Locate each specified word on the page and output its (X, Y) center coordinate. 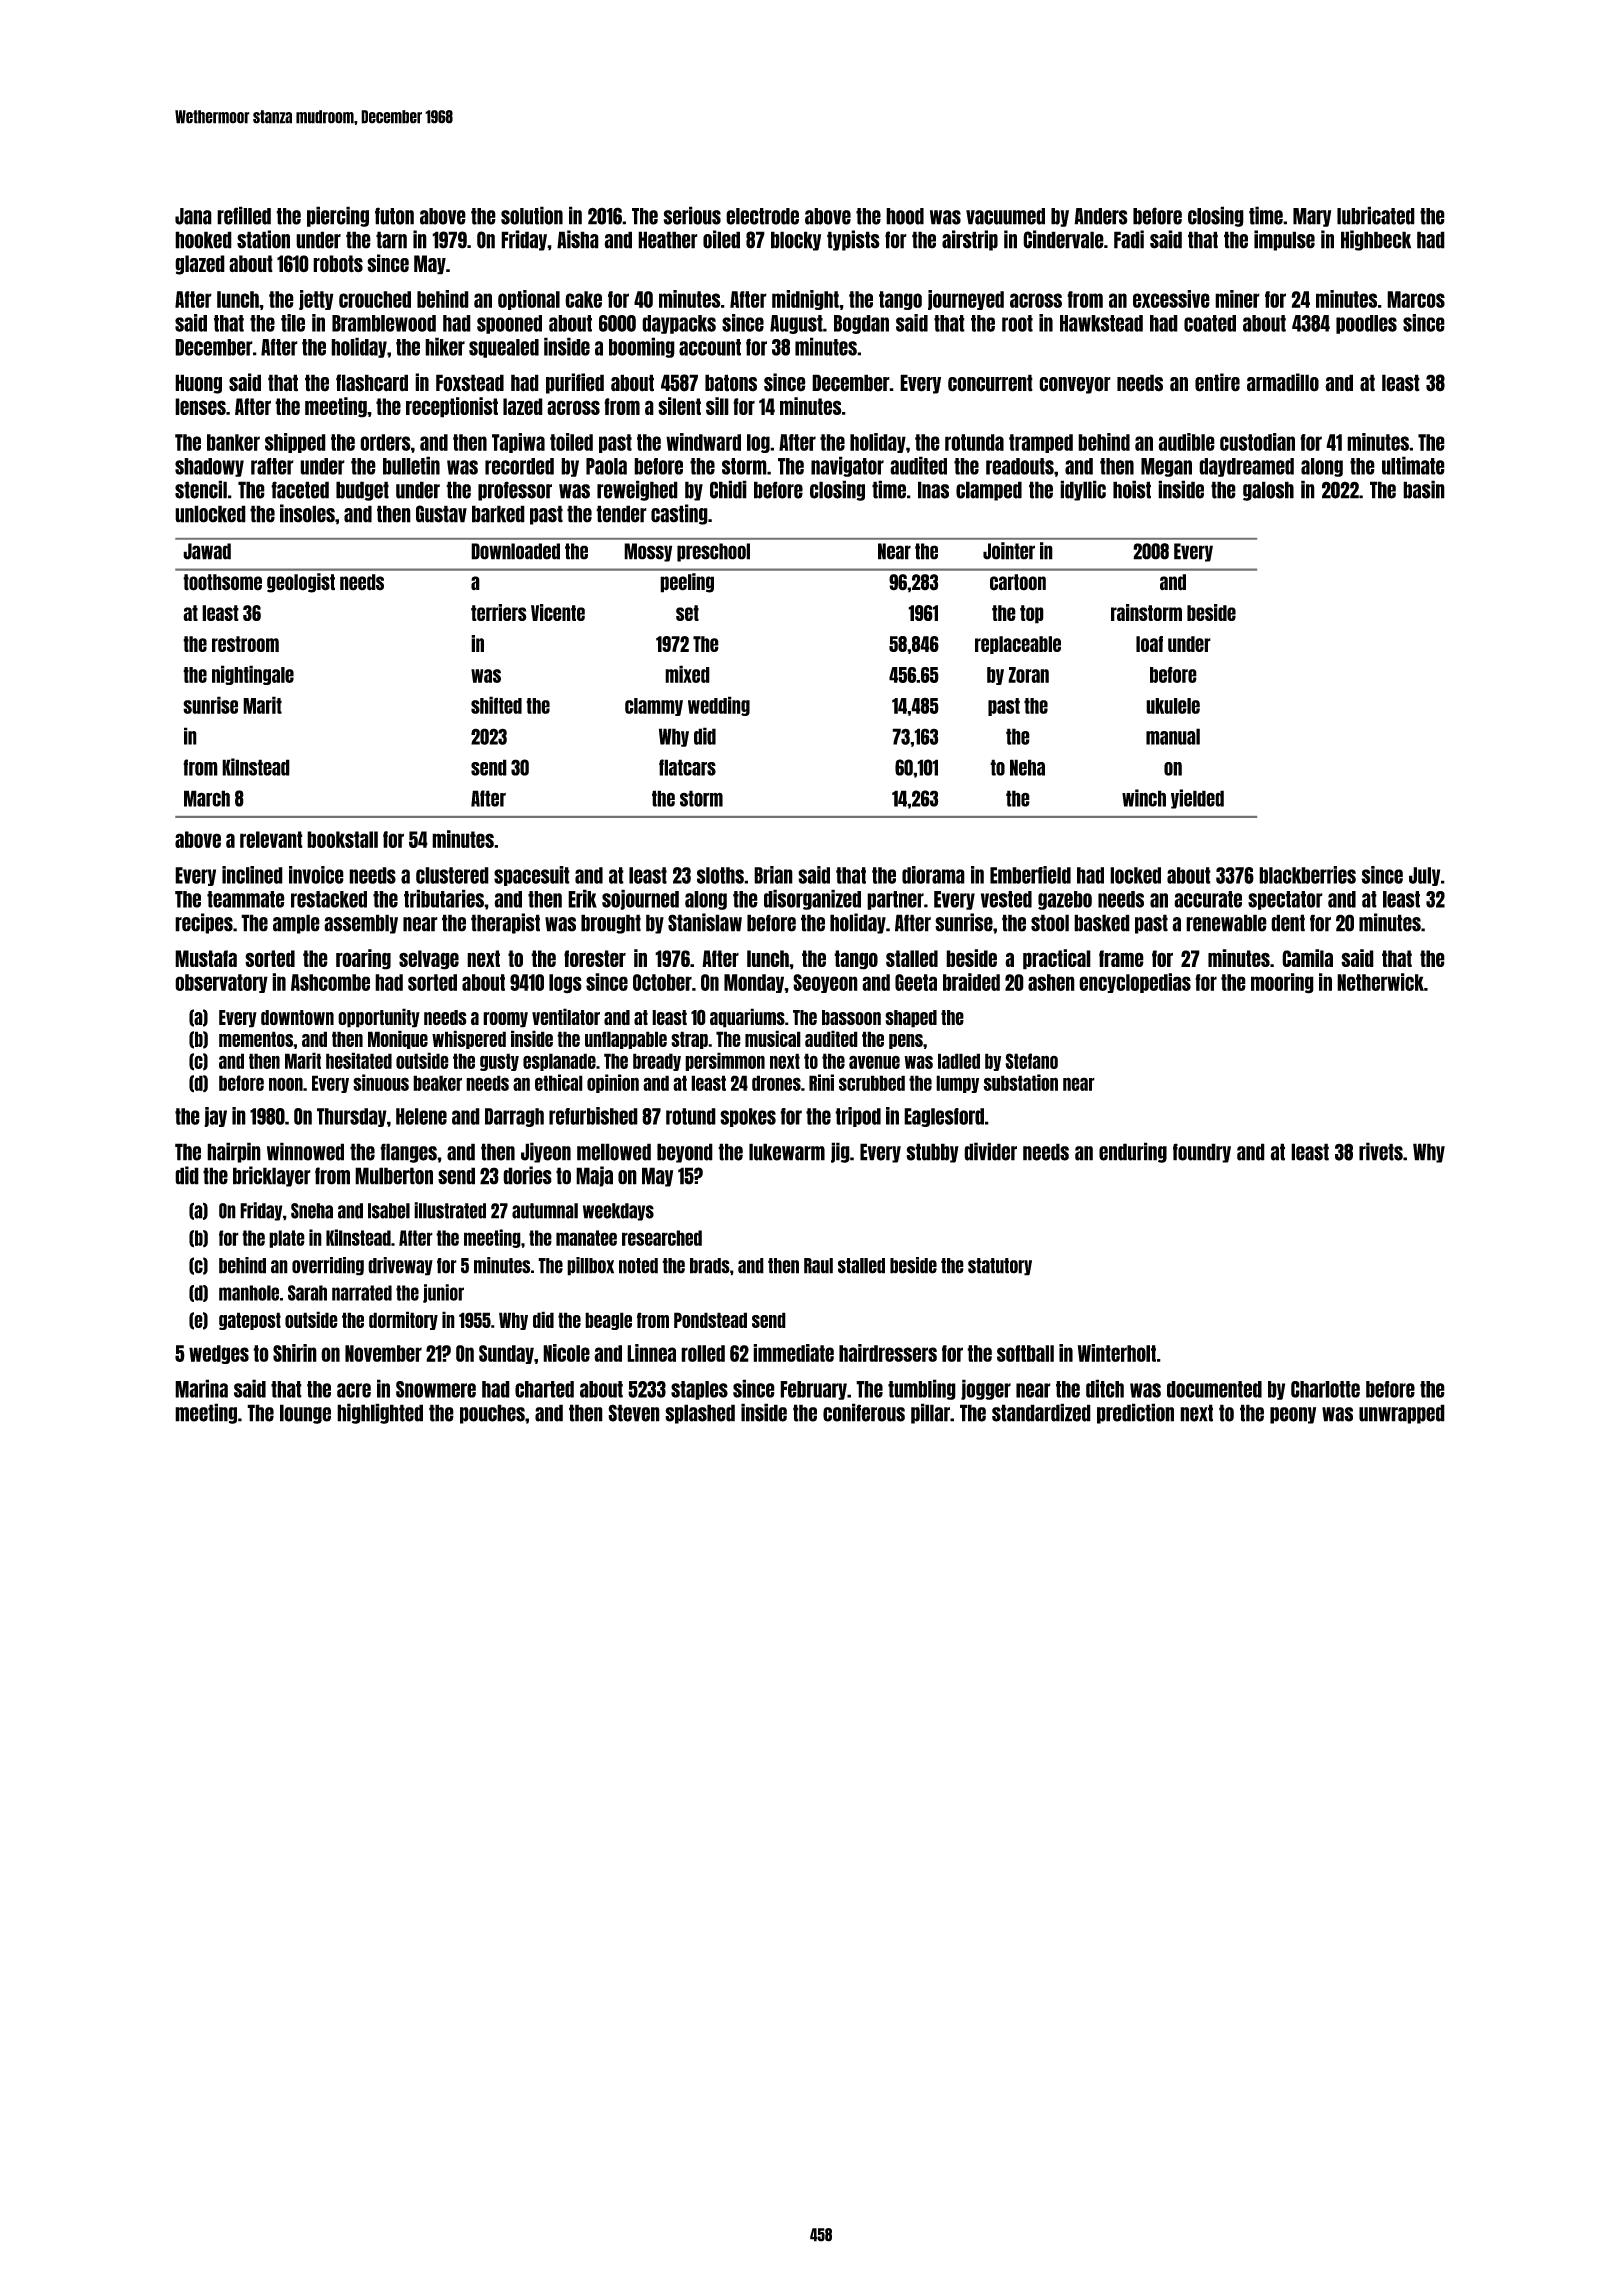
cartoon (1018, 582)
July (1424, 876)
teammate (246, 899)
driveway (400, 1266)
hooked (203, 240)
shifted (496, 705)
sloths (720, 875)
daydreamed (1246, 467)
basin (1424, 489)
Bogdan (861, 324)
